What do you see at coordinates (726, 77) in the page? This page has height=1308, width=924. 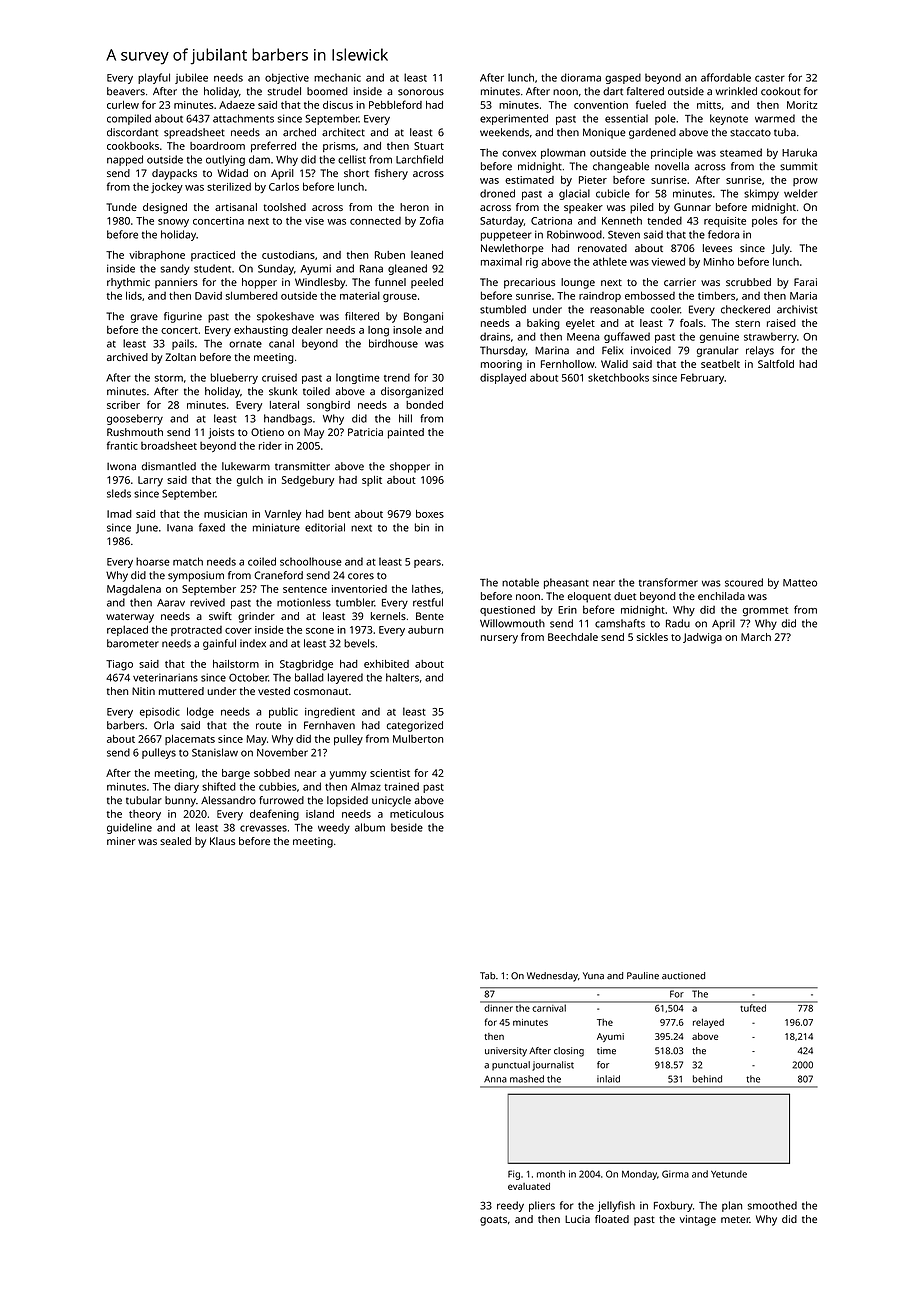 I see `affordable` at bounding box center [726, 77].
